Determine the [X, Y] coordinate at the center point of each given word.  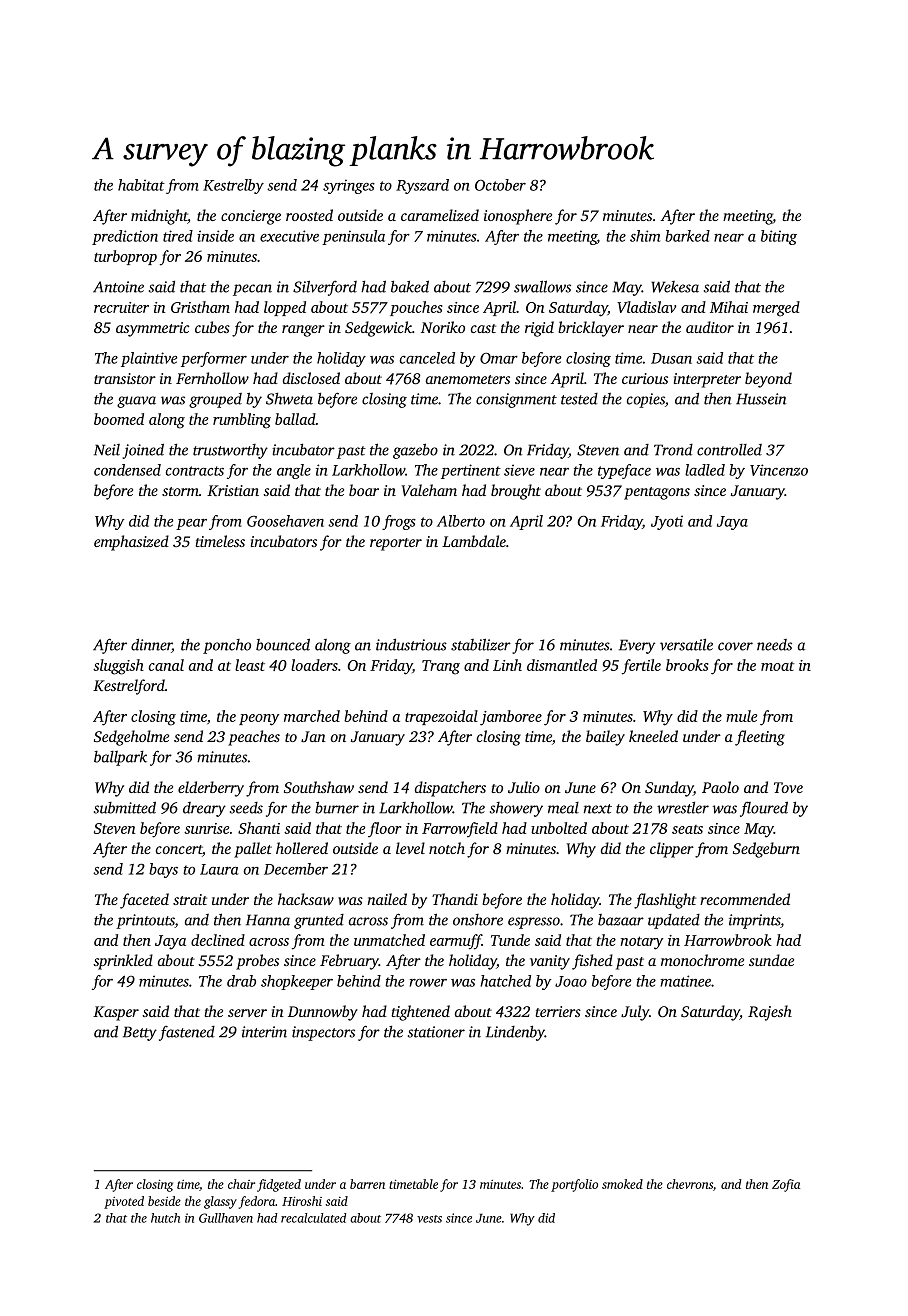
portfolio [574, 1185]
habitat [141, 185]
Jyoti [667, 522]
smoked [622, 1184]
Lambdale [474, 541]
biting [779, 237]
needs [774, 645]
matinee [685, 981]
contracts [195, 471]
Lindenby [515, 1033]
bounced [283, 644]
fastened [187, 1033]
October [500, 185]
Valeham [429, 490]
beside [164, 1201]
